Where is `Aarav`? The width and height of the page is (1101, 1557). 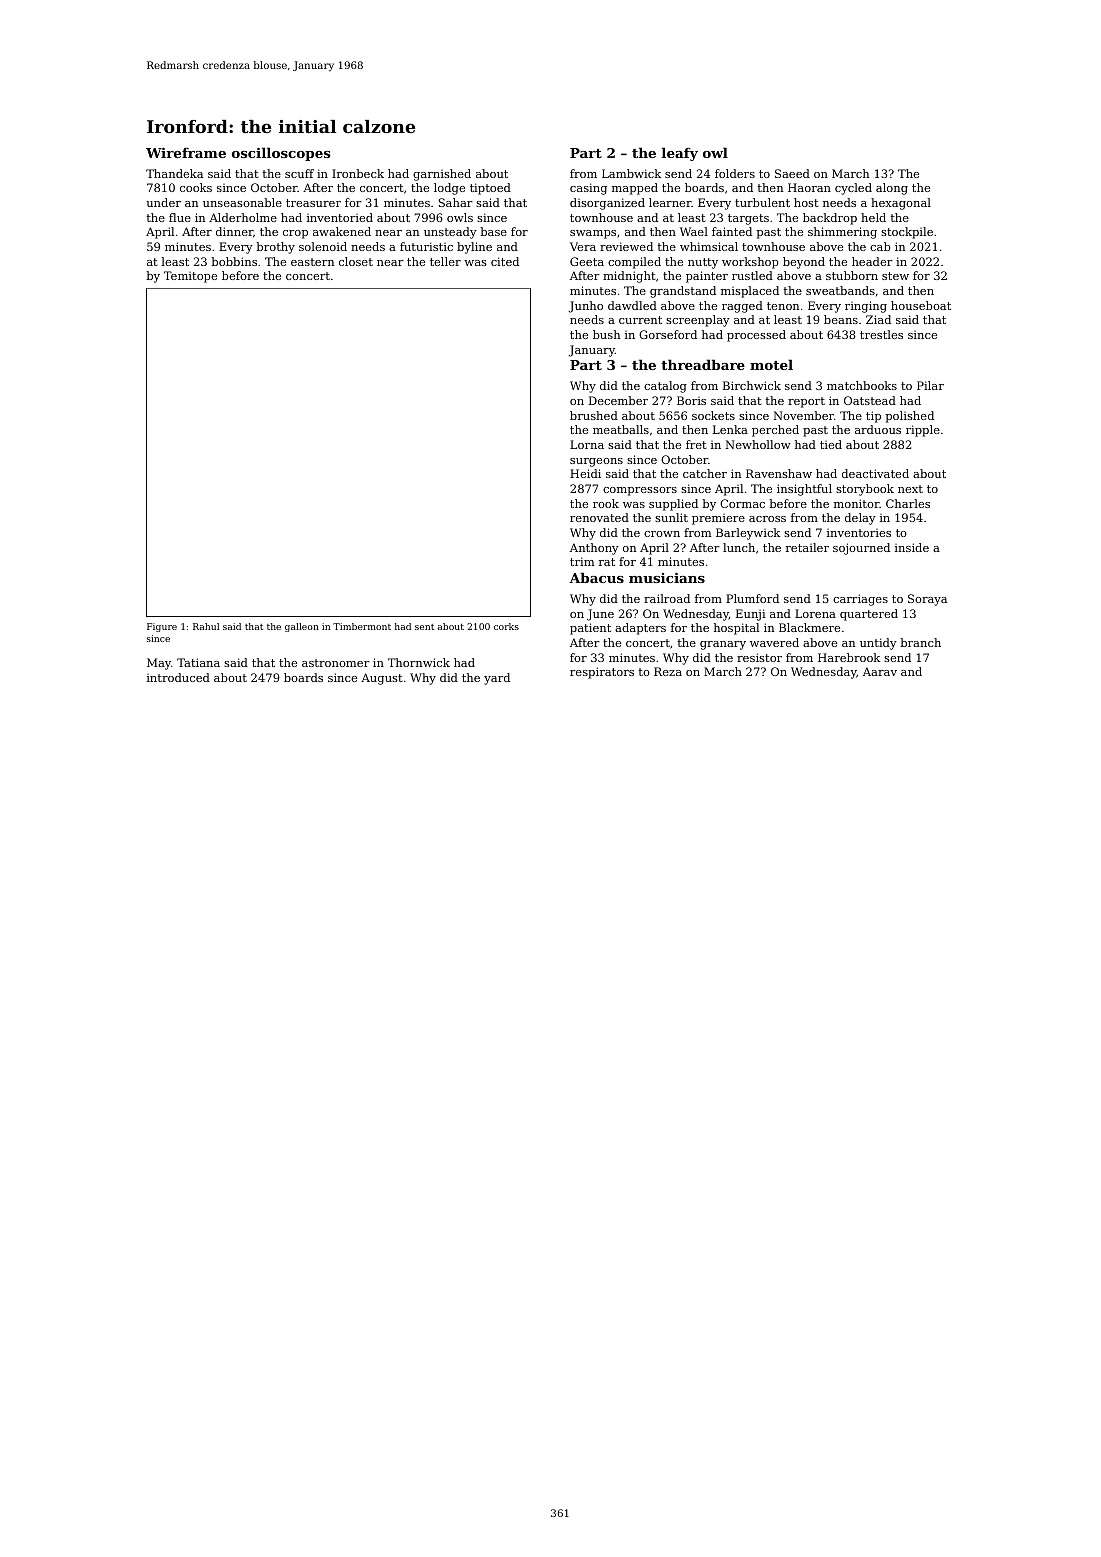
Aarav is located at coordinates (880, 671).
